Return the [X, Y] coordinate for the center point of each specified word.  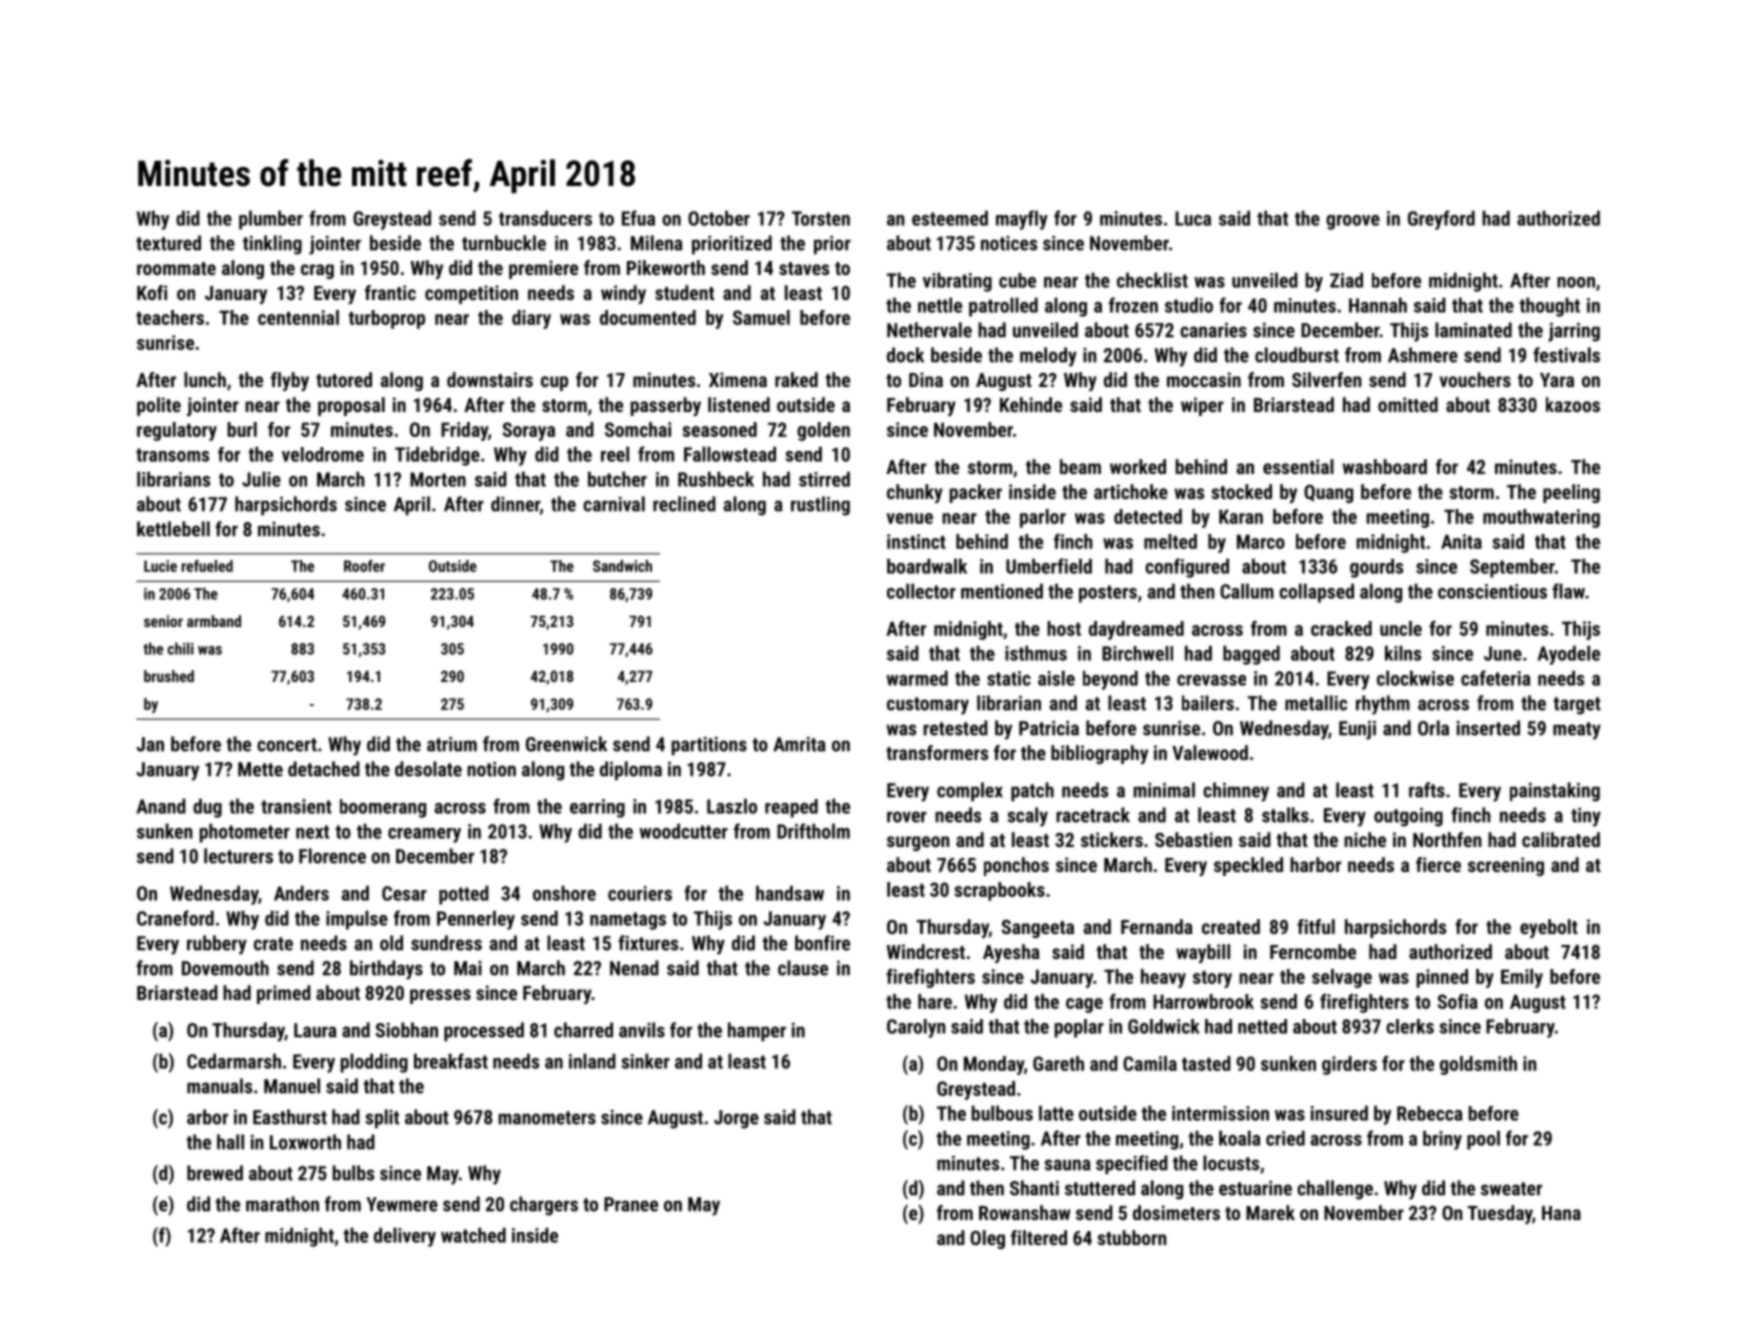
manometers [547, 1118]
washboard [1385, 466]
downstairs [490, 379]
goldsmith [1478, 1065]
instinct [916, 541]
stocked [1241, 491]
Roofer [364, 566]
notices [1009, 243]
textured [168, 243]
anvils [642, 1030]
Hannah [1378, 305]
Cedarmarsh [234, 1061]
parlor [1043, 518]
